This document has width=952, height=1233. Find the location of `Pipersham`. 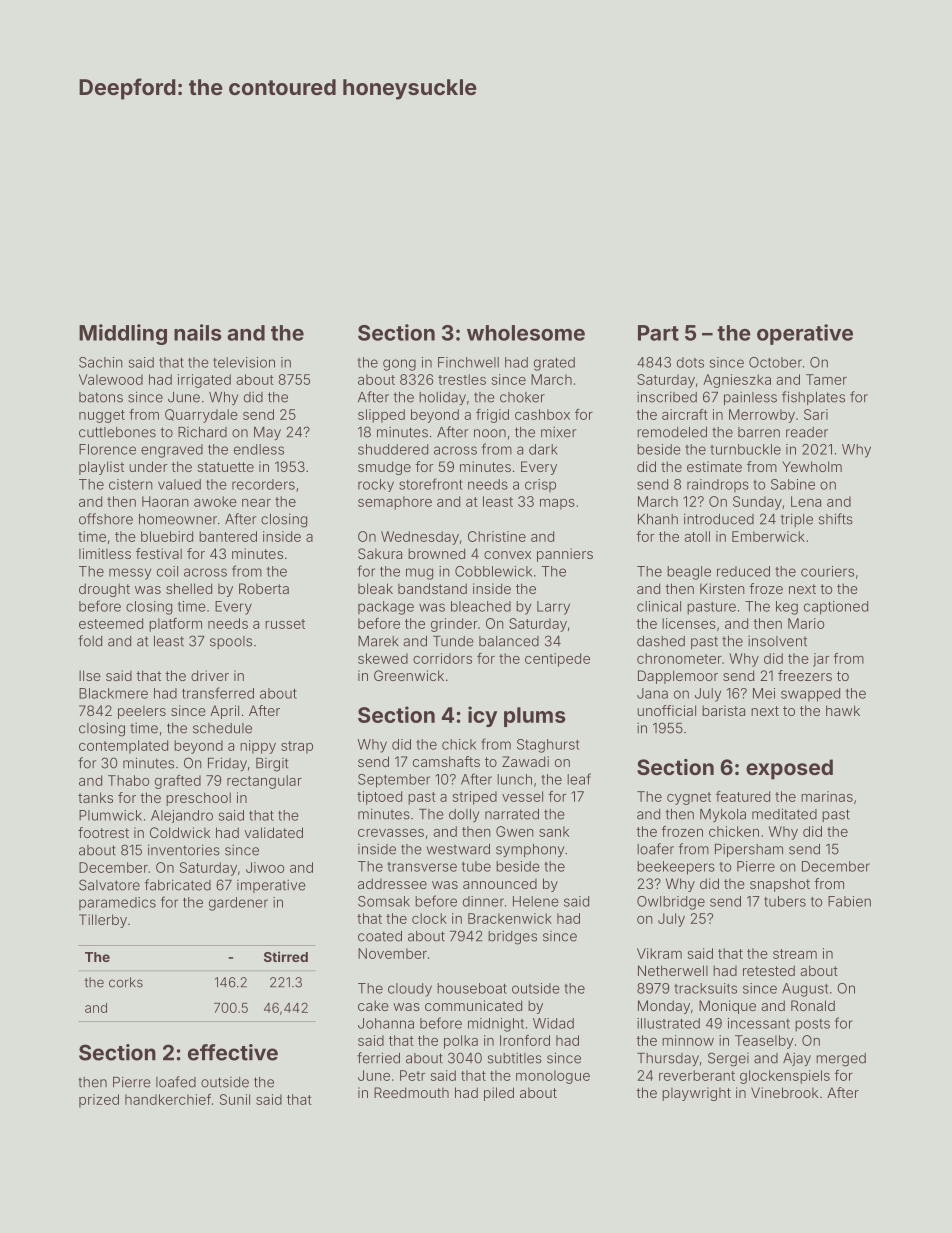

Pipersham is located at coordinates (749, 850).
